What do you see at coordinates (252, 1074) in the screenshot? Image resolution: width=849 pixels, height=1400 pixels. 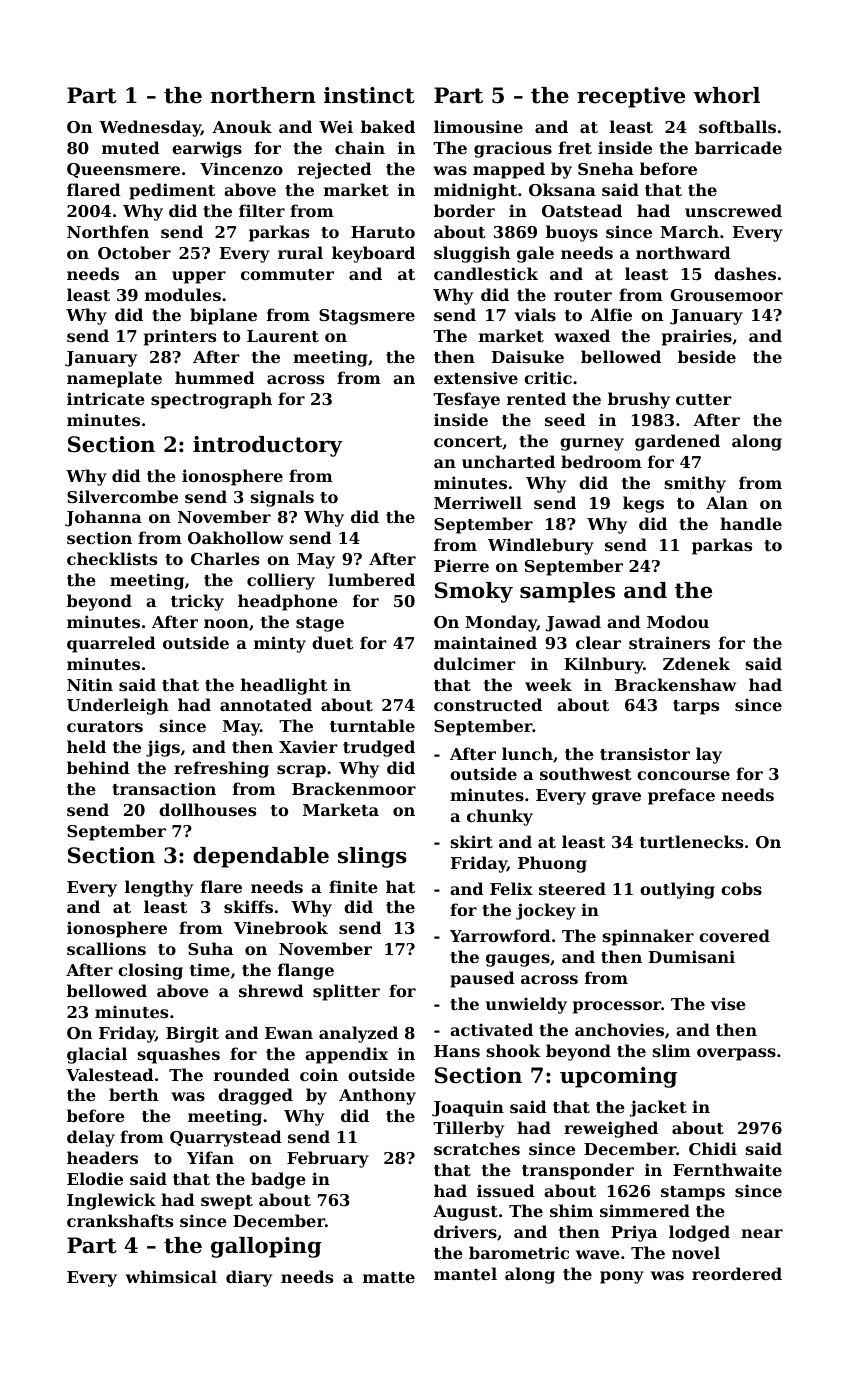 I see `rounded` at bounding box center [252, 1074].
